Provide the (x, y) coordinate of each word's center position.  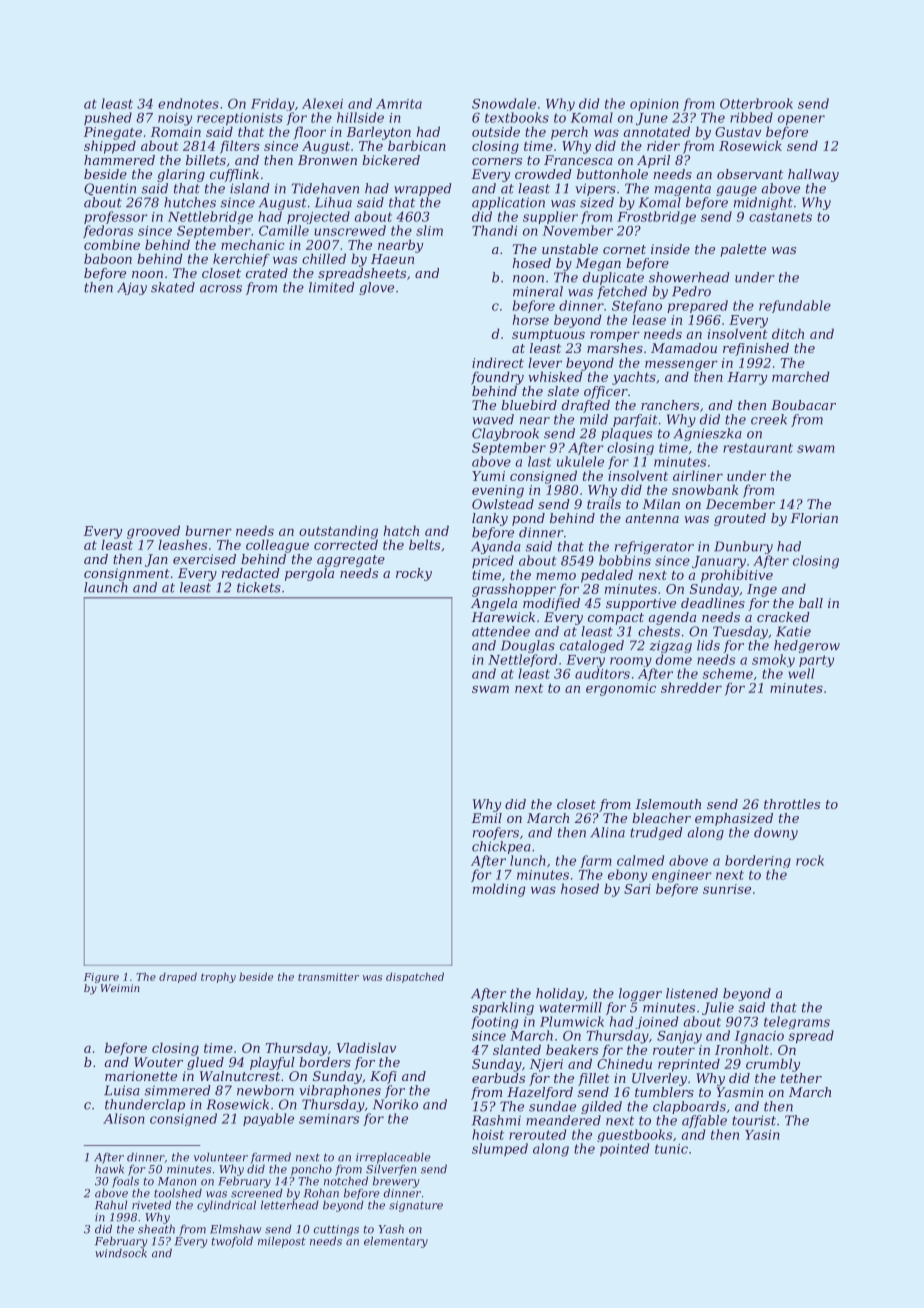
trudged (656, 833)
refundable (795, 306)
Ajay (132, 288)
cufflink (234, 175)
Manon (177, 1181)
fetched (622, 292)
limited (332, 287)
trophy (218, 977)
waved (493, 419)
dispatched (415, 977)
